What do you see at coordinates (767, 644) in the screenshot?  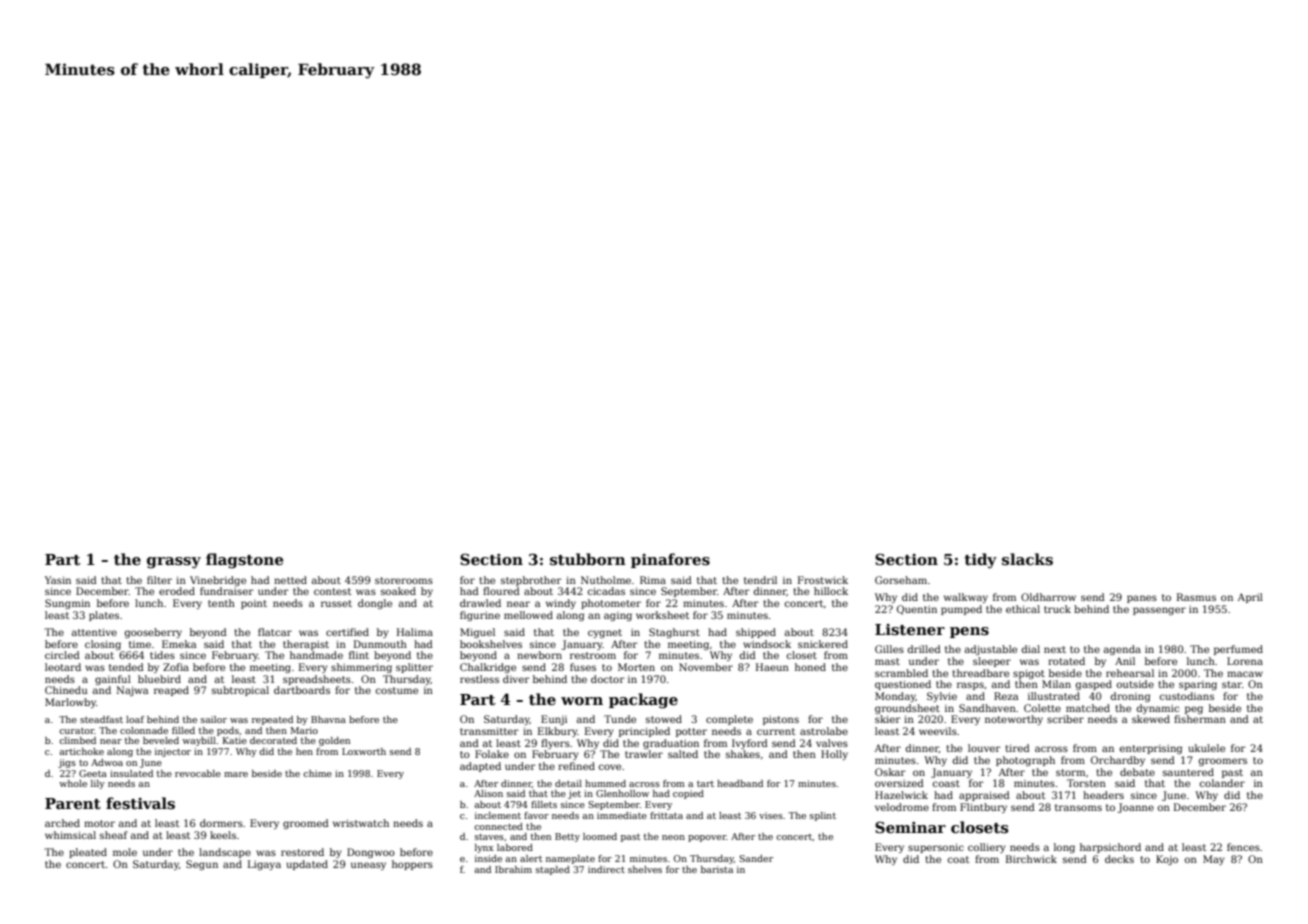 I see `windsock` at bounding box center [767, 644].
